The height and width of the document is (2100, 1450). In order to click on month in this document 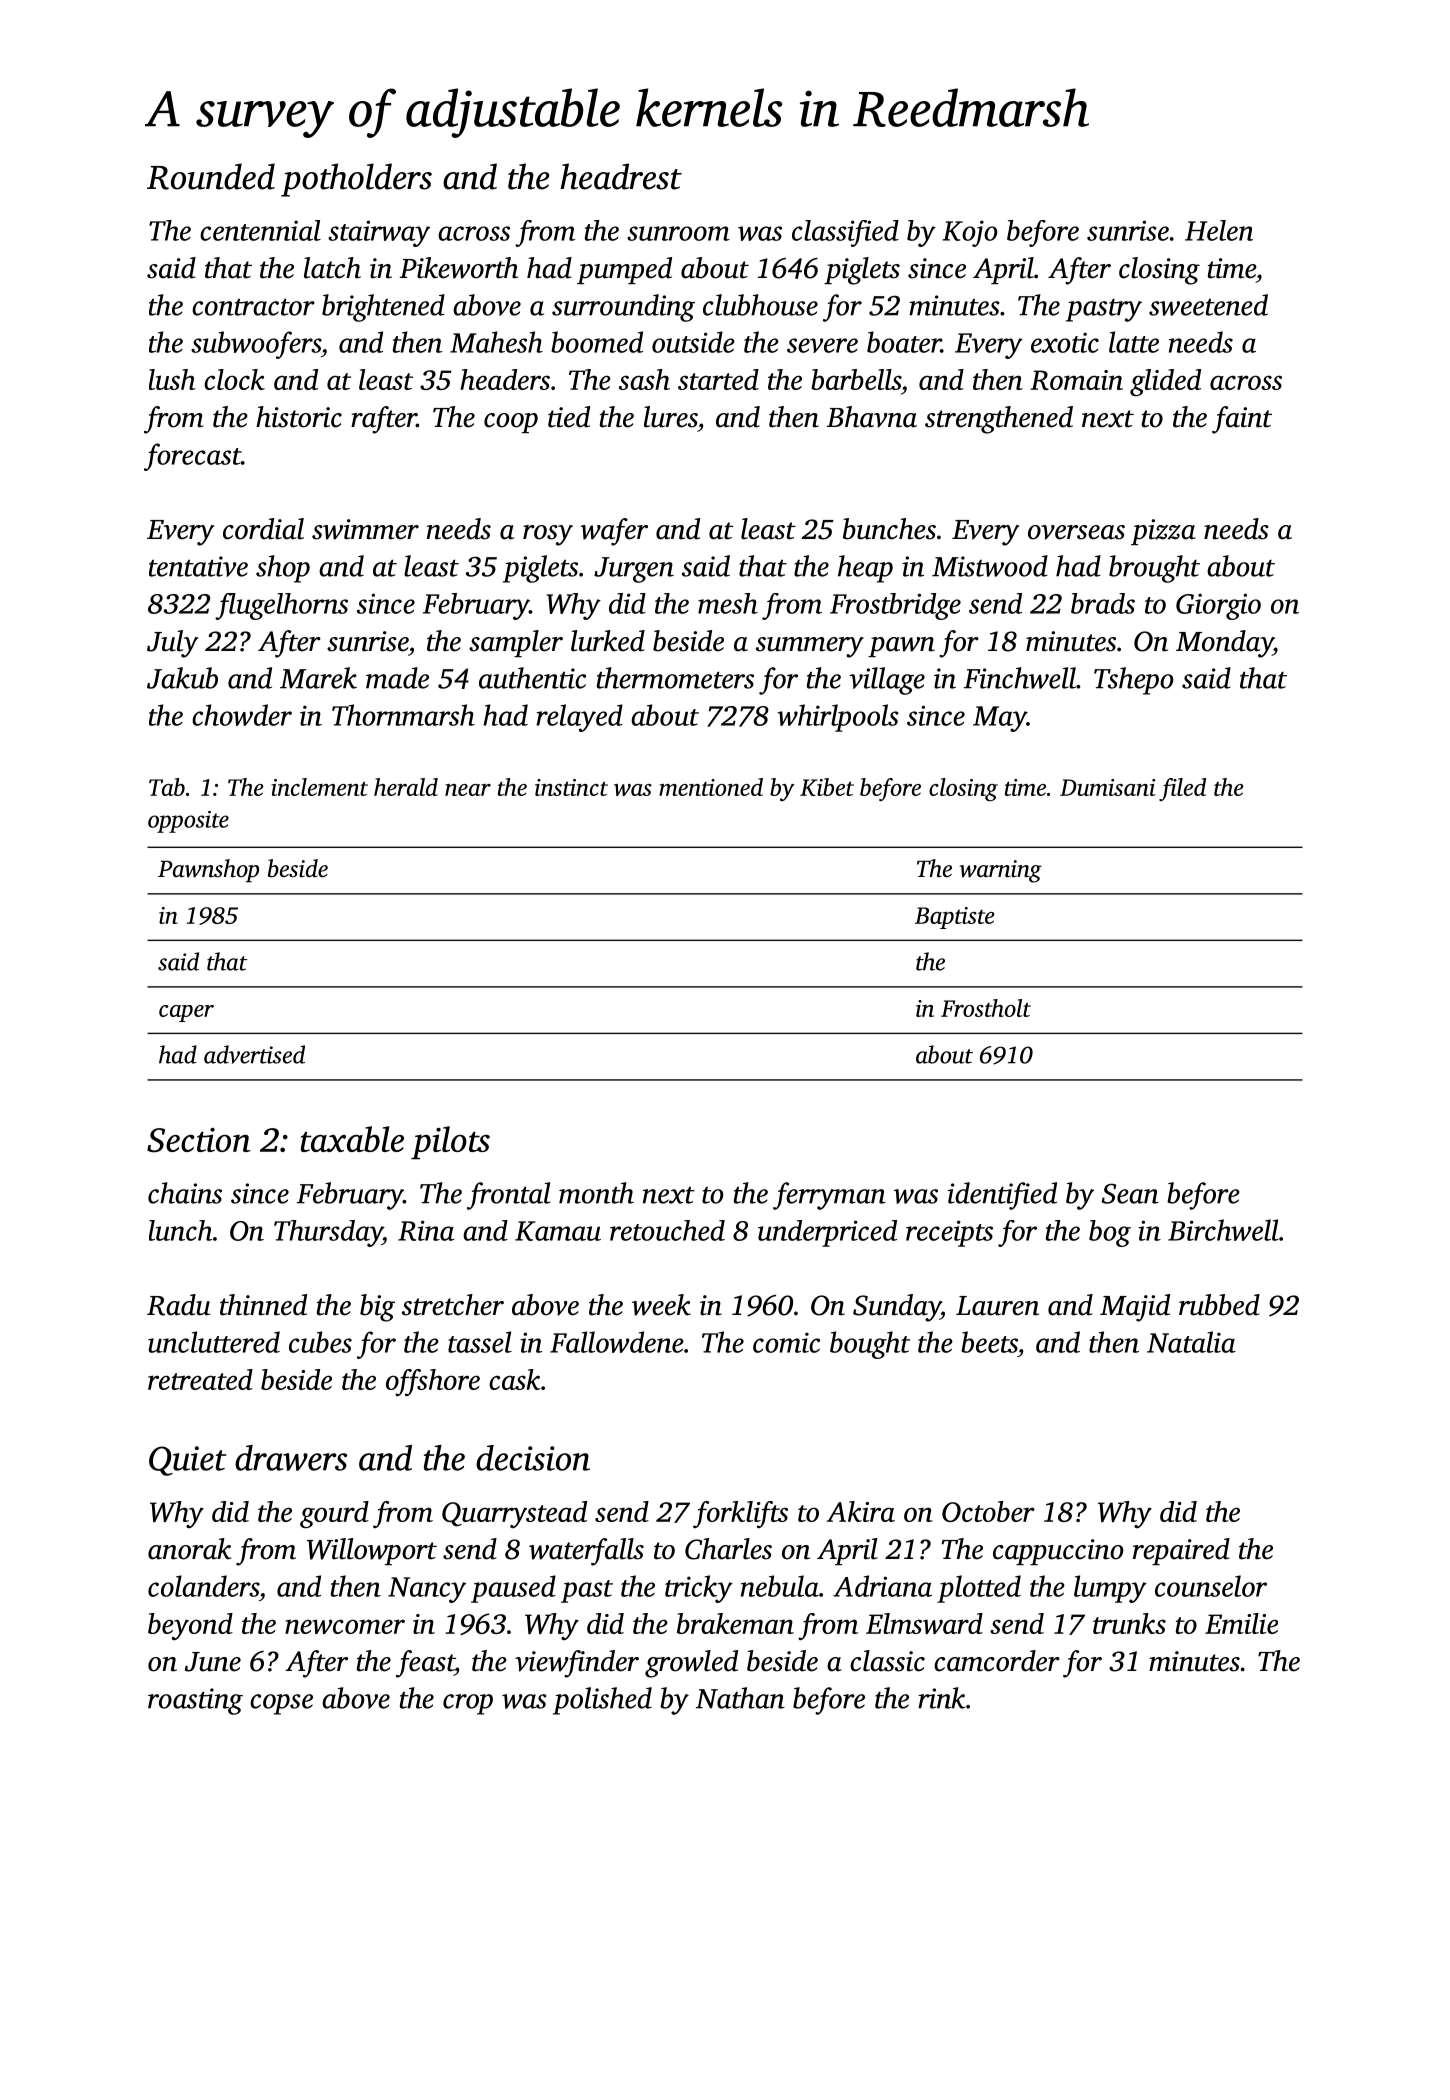, I will do `click(596, 1193)`.
